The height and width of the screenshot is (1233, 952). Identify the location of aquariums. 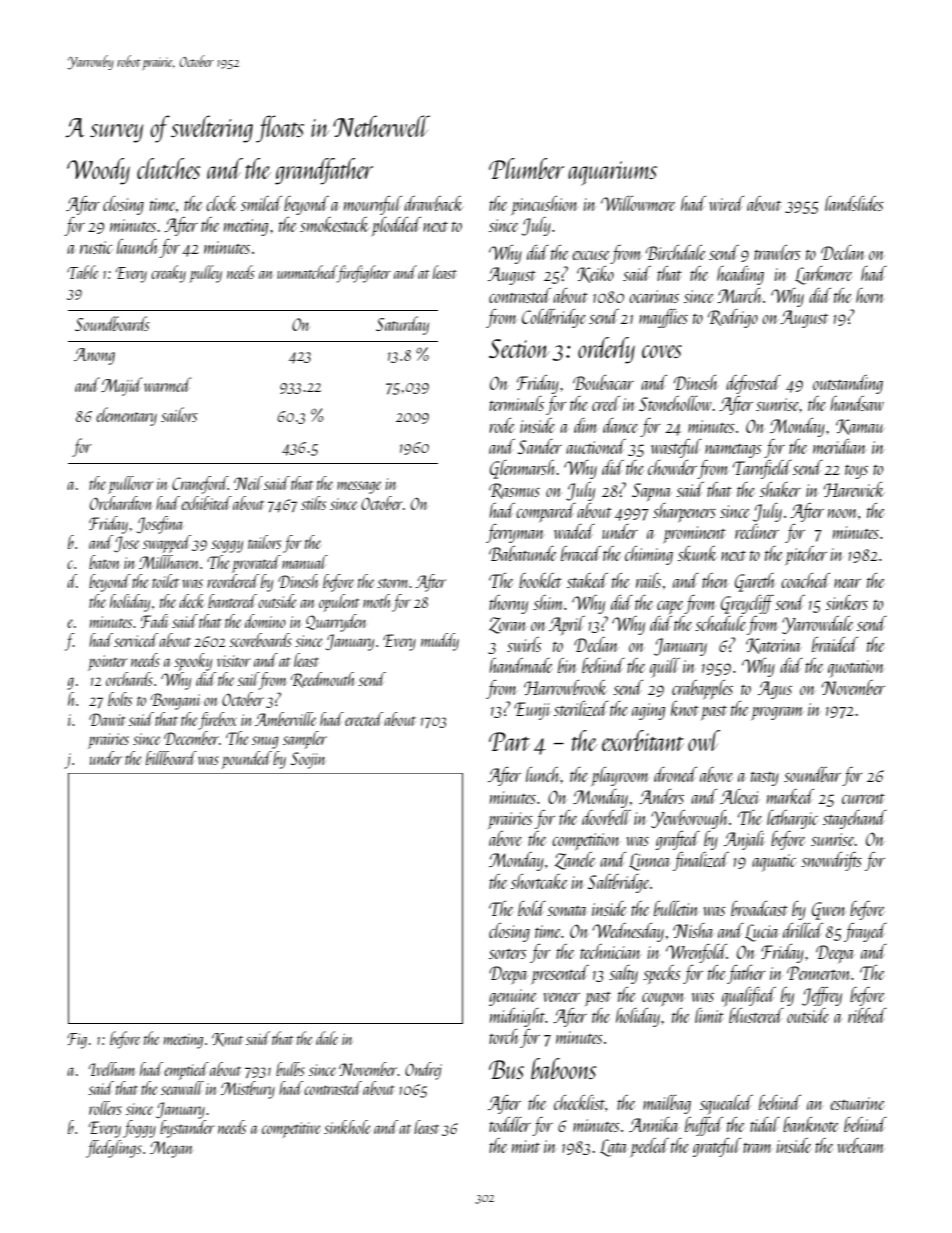
(612, 173).
